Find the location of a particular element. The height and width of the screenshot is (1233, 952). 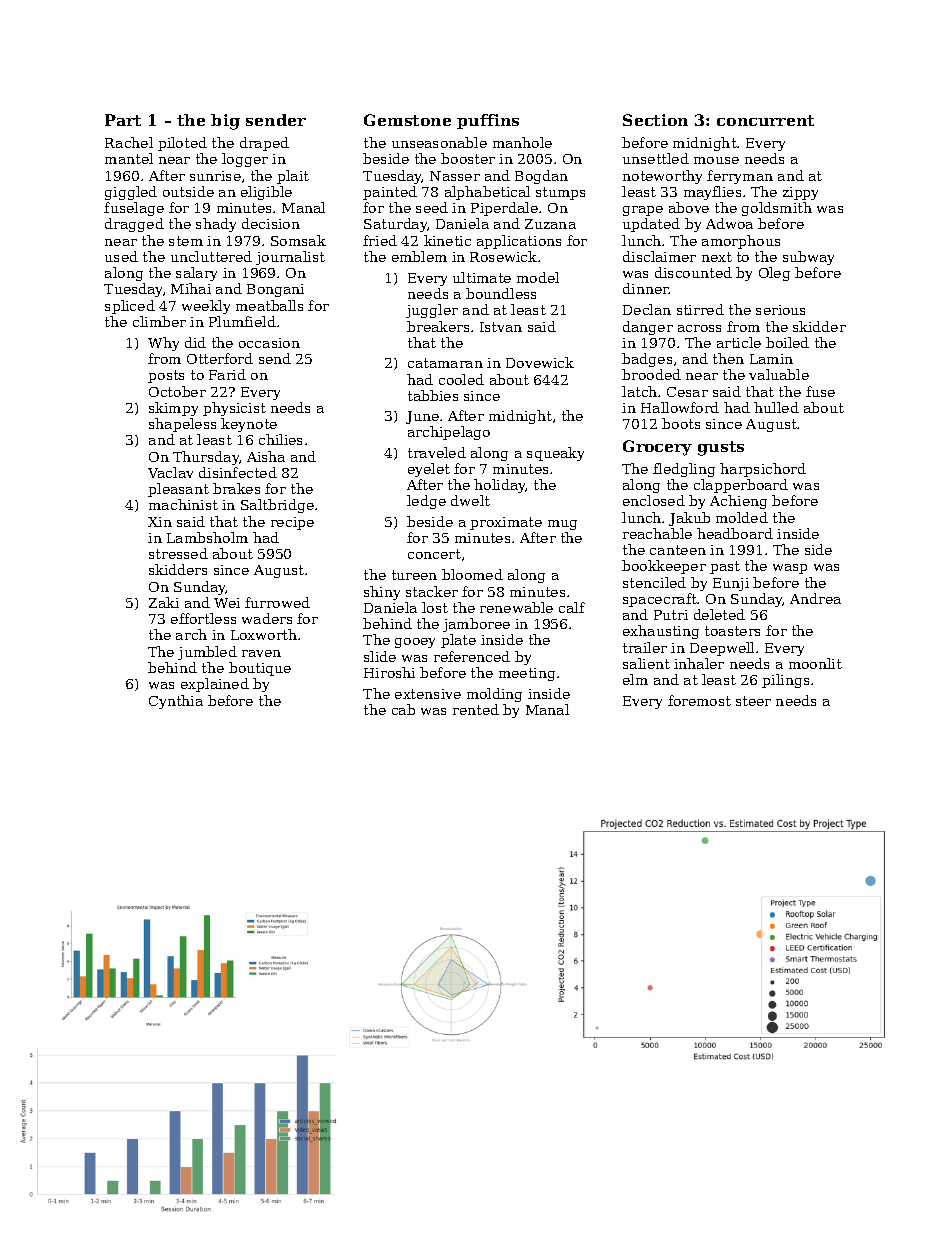

Bongani is located at coordinates (275, 290).
